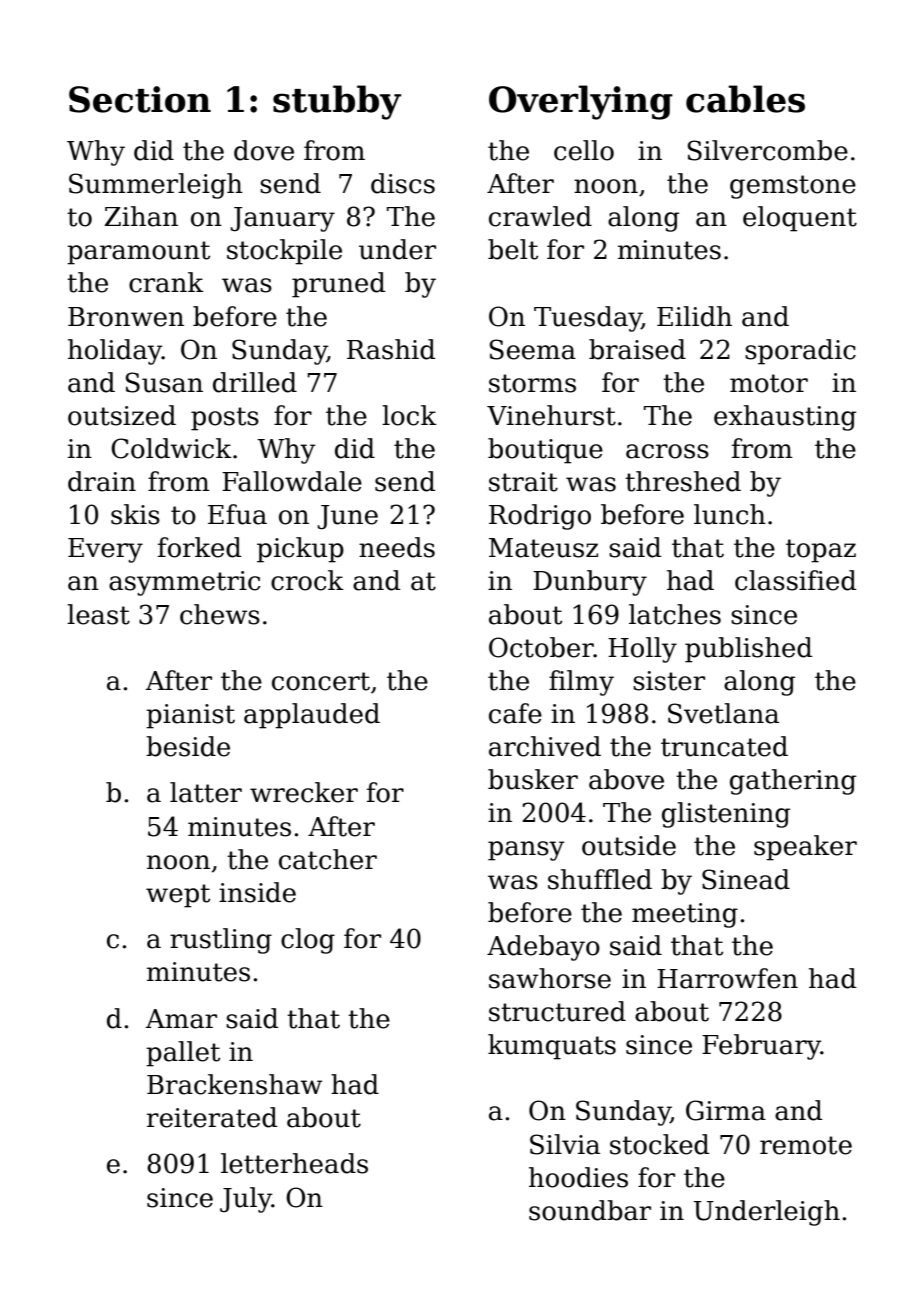 This screenshot has height=1311, width=924. Describe the element at coordinates (761, 1047) in the screenshot. I see `February` at that location.
